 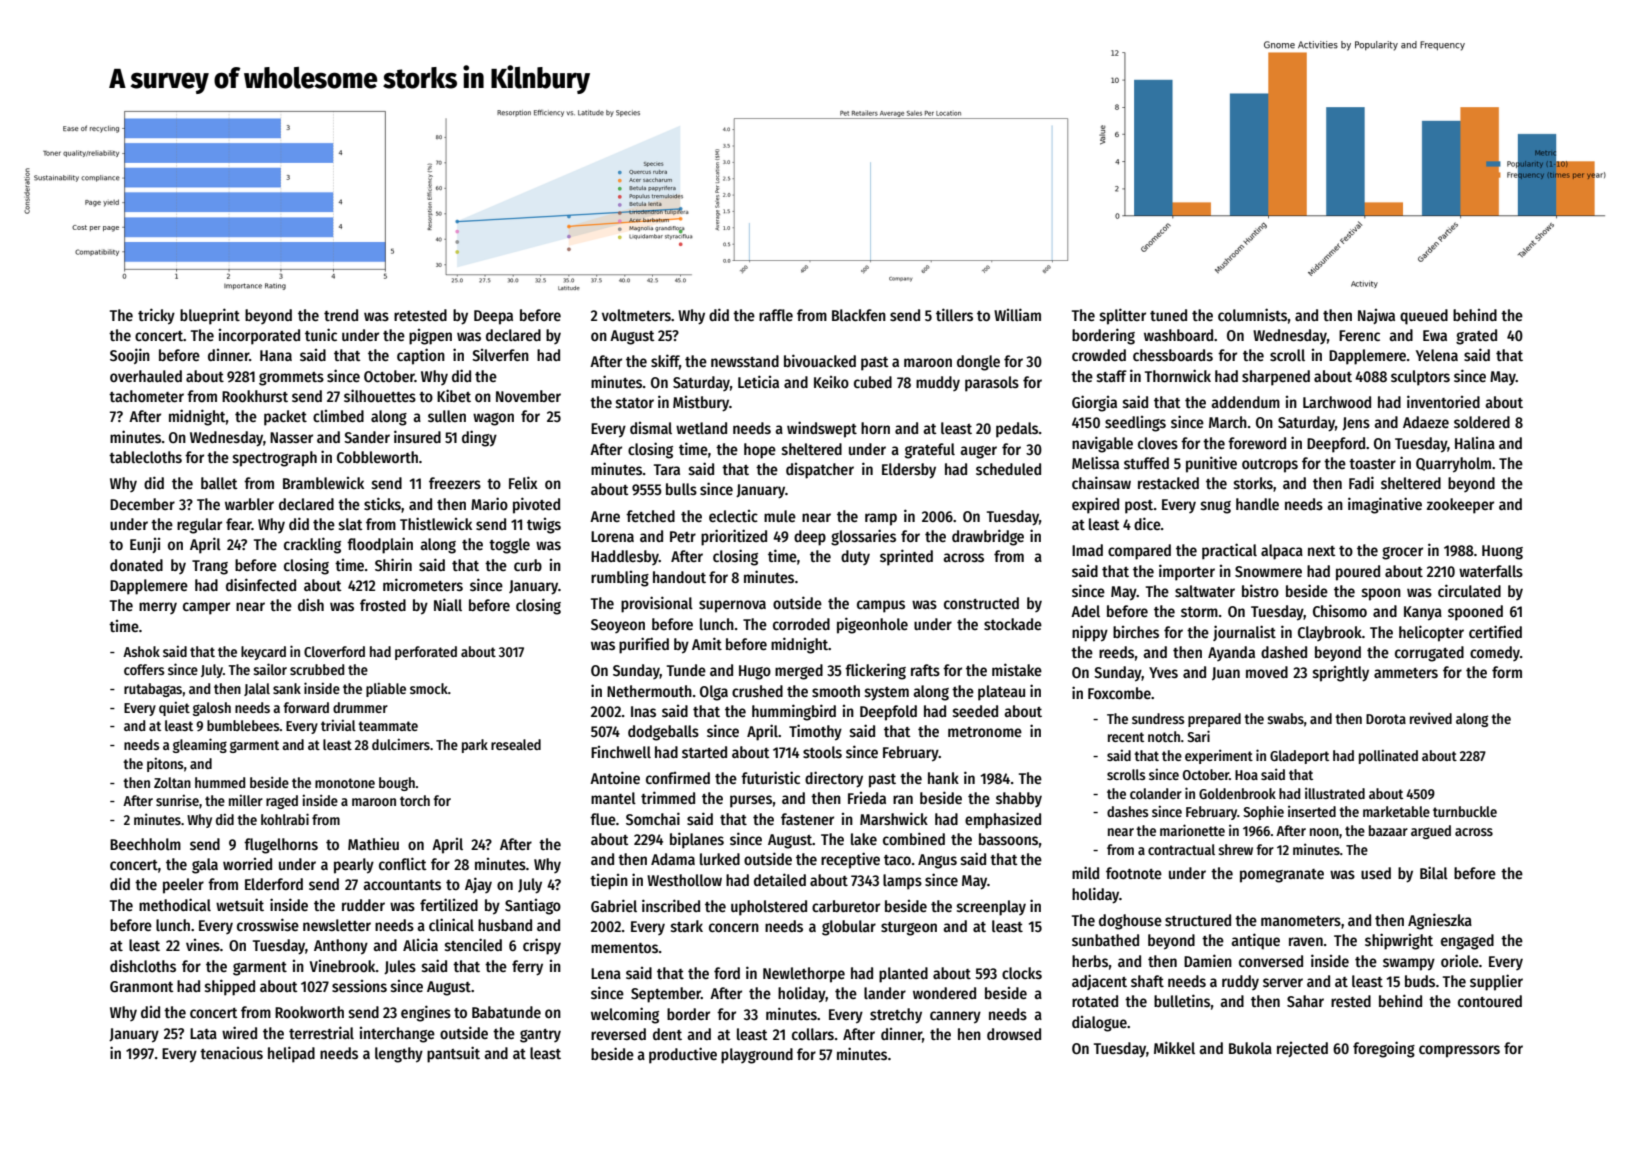 What do you see at coordinates (613, 798) in the document?
I see `mantel` at bounding box center [613, 798].
